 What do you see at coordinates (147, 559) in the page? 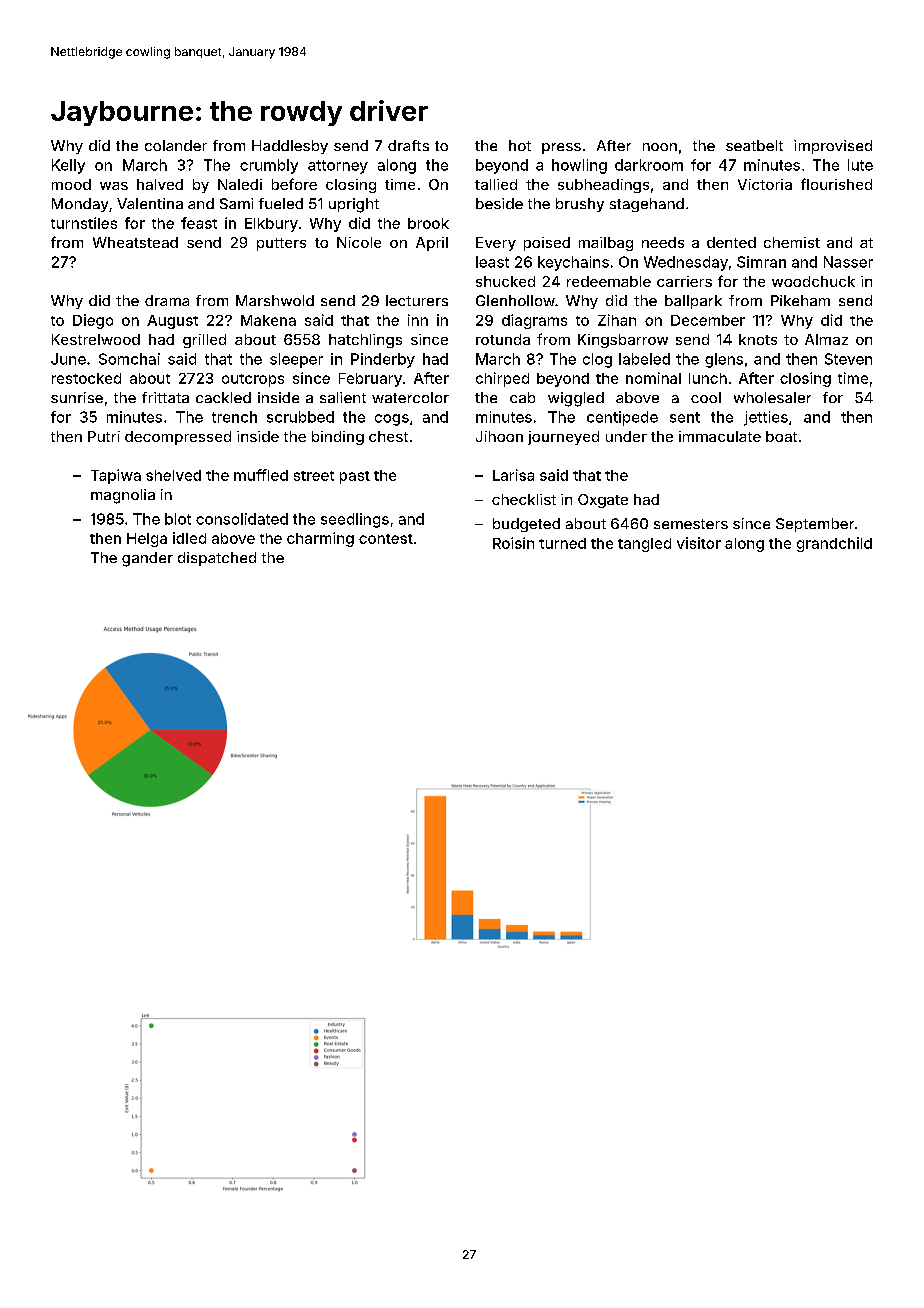
I see `gander` at bounding box center [147, 559].
